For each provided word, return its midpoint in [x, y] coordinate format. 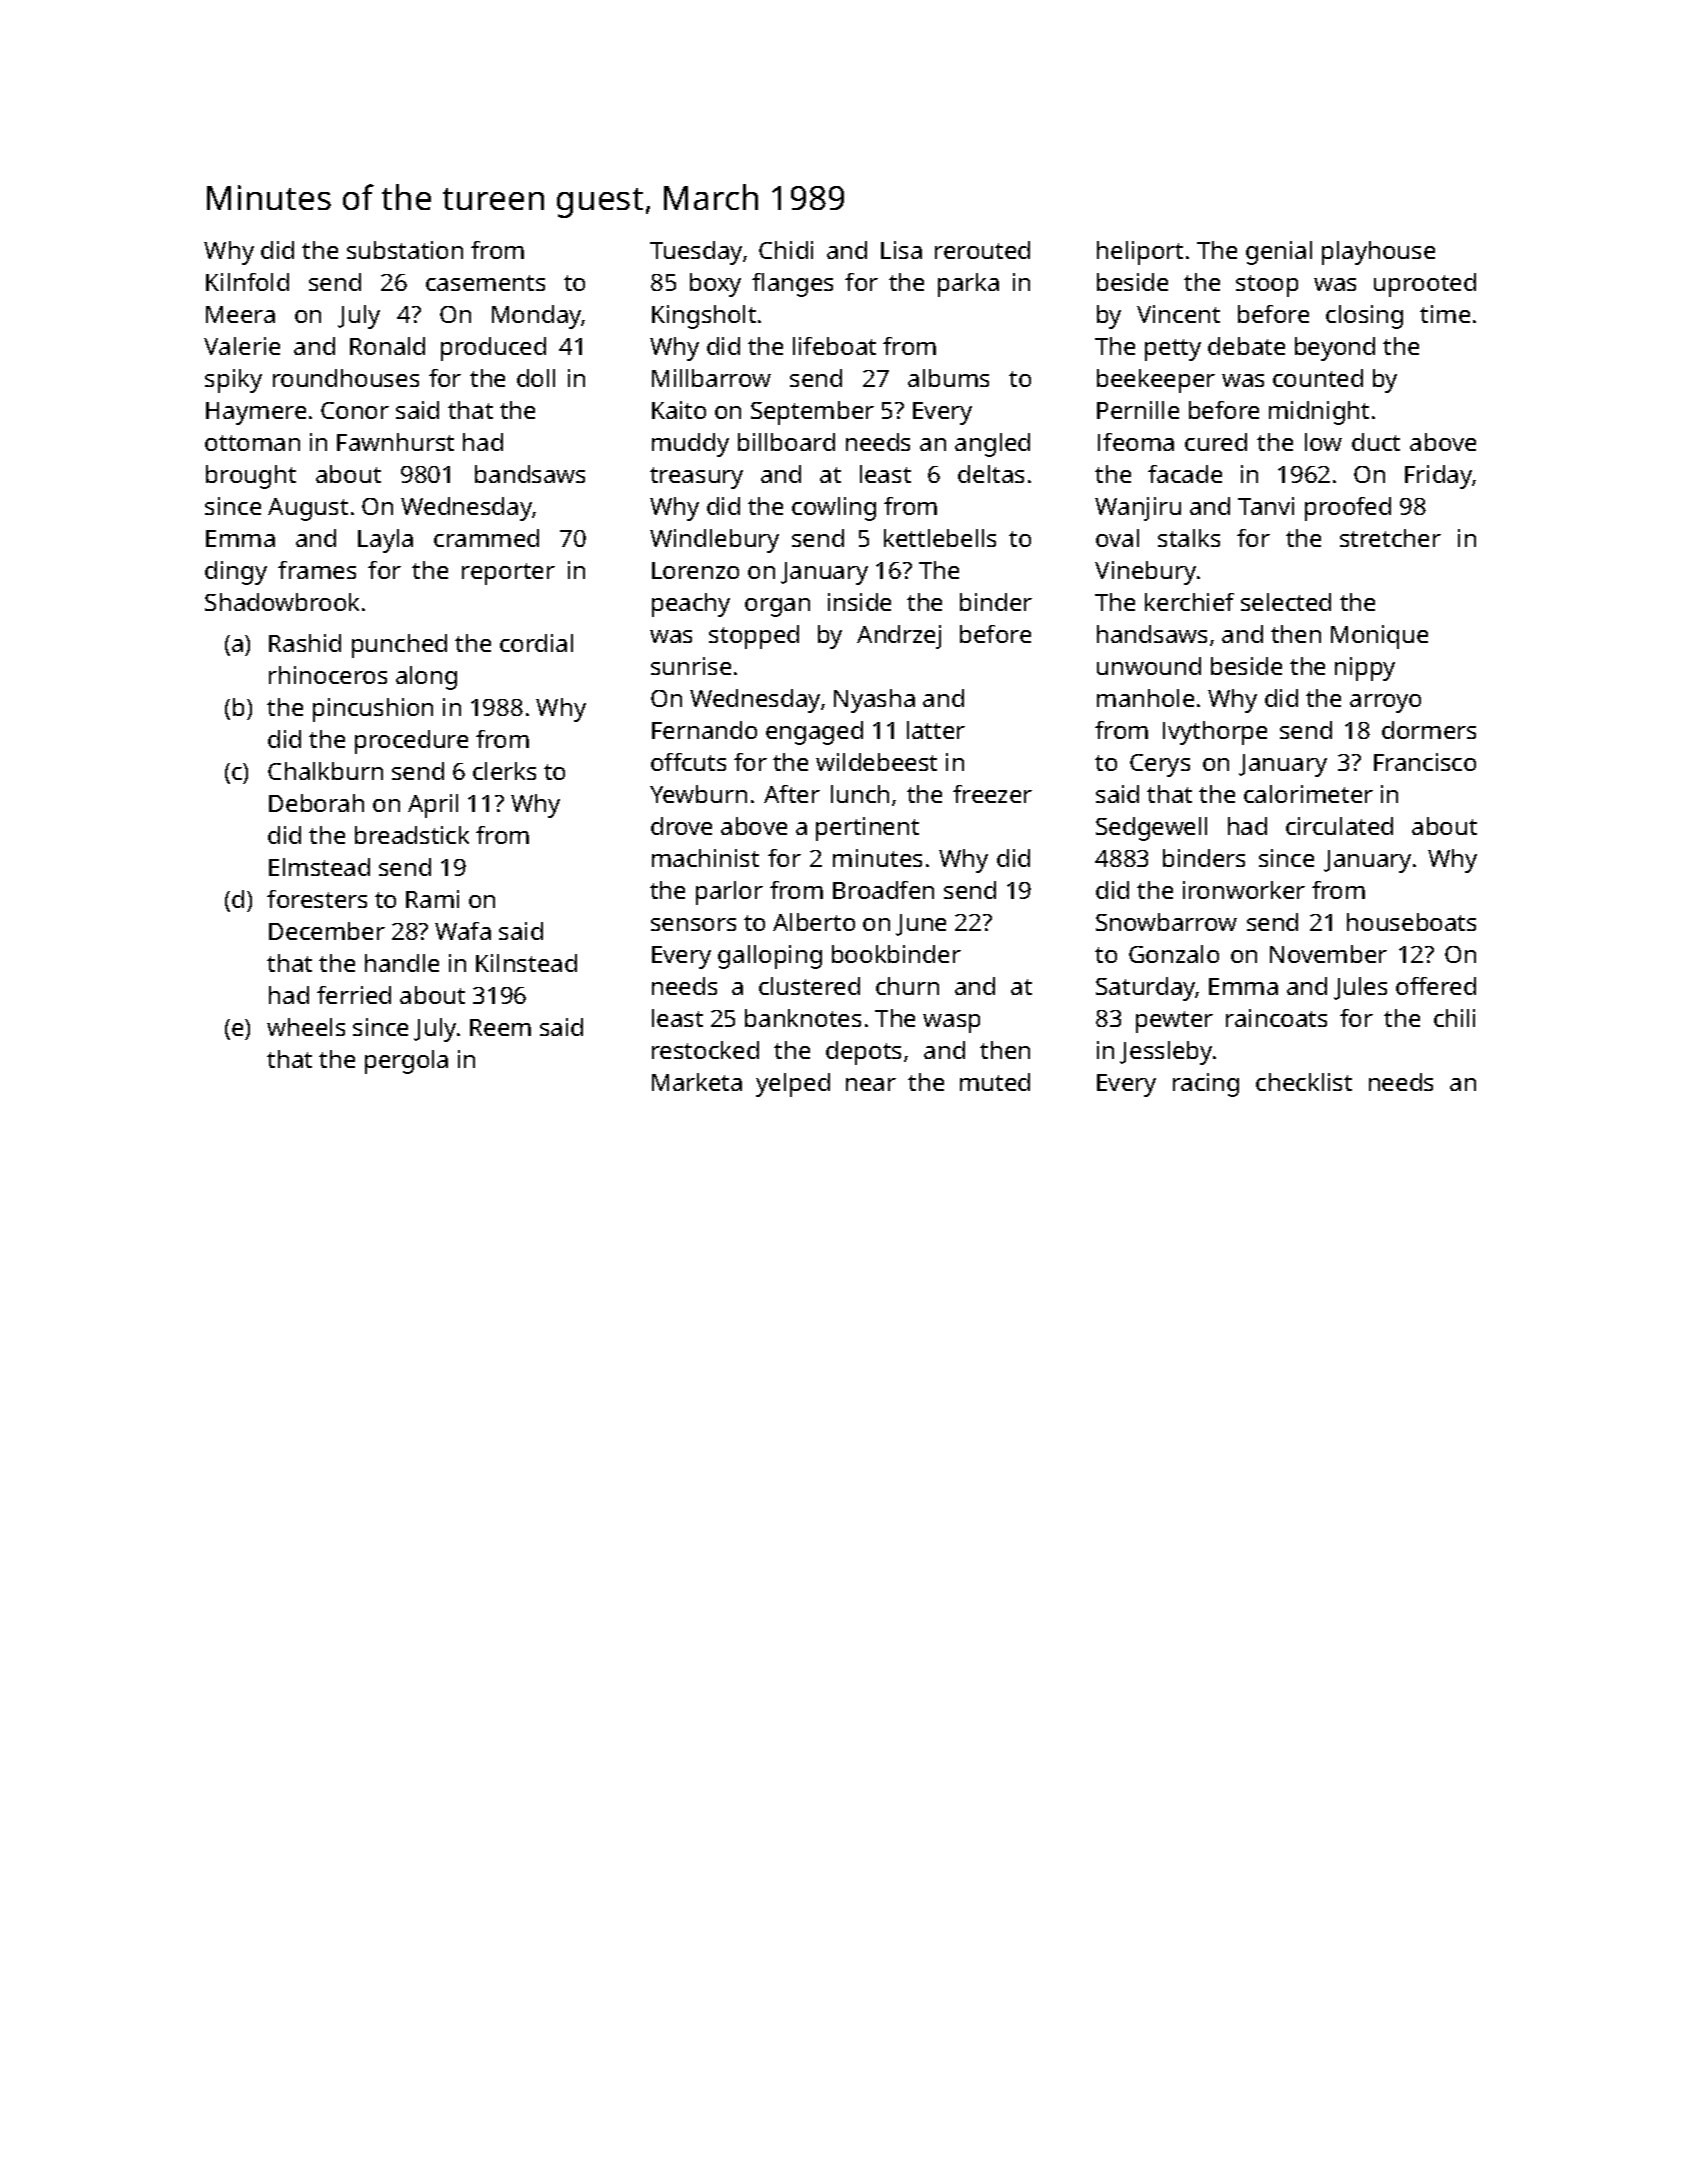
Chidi [786, 250]
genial [1279, 253]
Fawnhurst [395, 442]
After [792, 794]
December [327, 931]
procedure [411, 742]
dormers [1429, 730]
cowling [834, 509]
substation [405, 250]
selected [1286, 602]
